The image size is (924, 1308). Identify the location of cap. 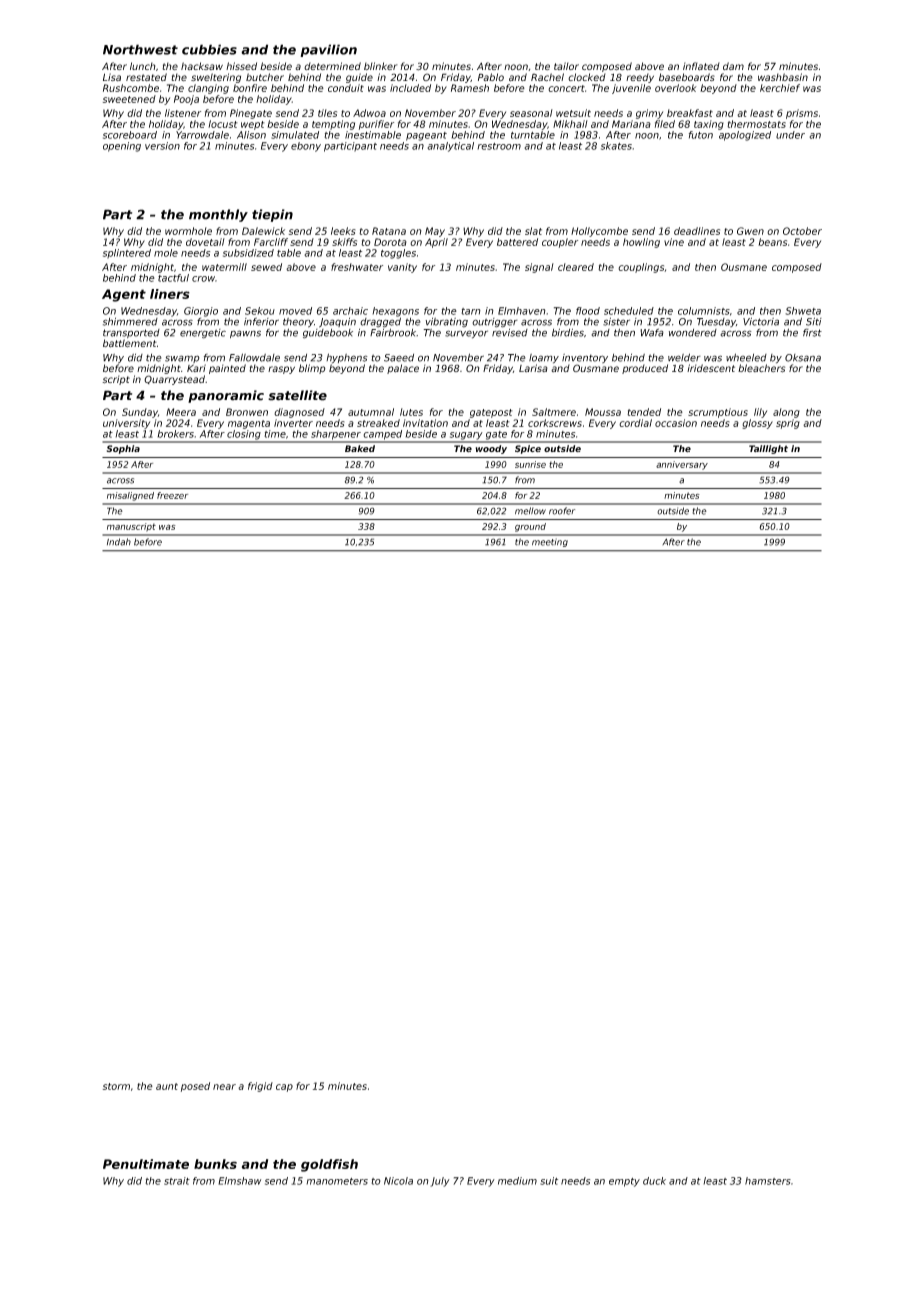
(284, 1088).
